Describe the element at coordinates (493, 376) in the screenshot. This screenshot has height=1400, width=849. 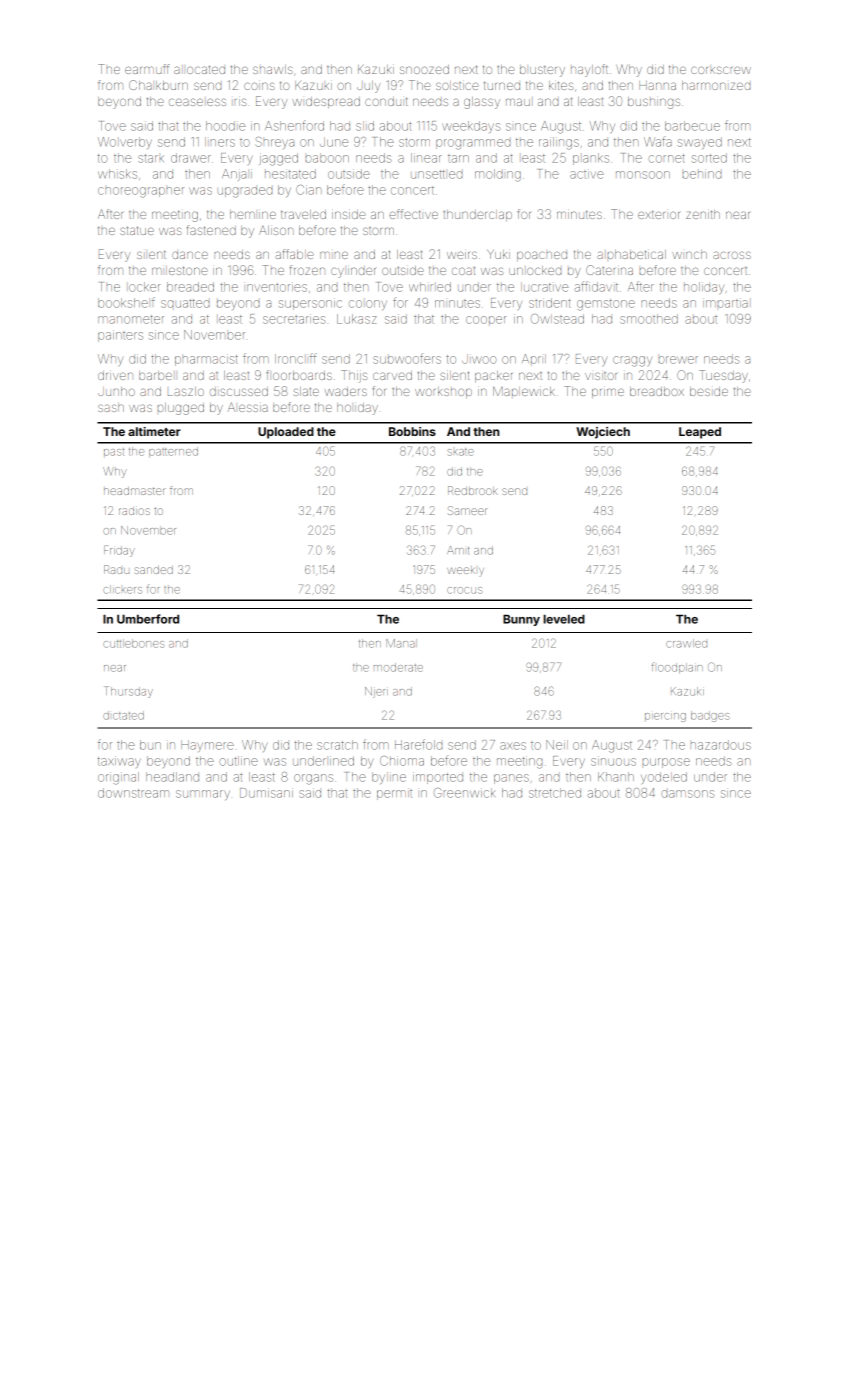
I see `packer` at that location.
